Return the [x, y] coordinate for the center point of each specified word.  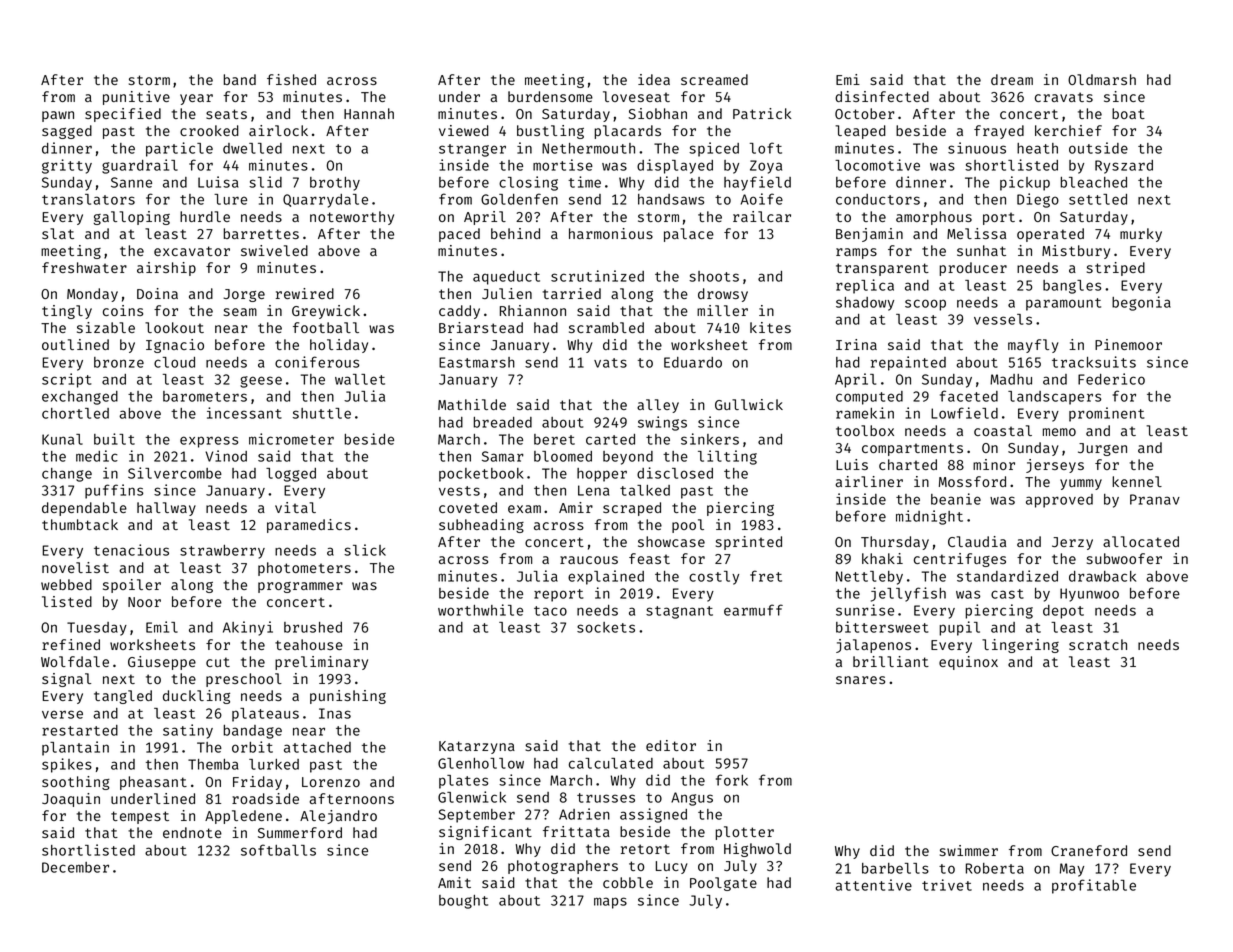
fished [291, 79]
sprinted [749, 543]
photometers [304, 569]
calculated [611, 763]
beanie [956, 499]
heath [1037, 148]
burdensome [550, 96]
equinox [968, 663]
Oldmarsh [1102, 79]
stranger [472, 150]
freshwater [84, 267]
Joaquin [71, 800]
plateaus [265, 715]
